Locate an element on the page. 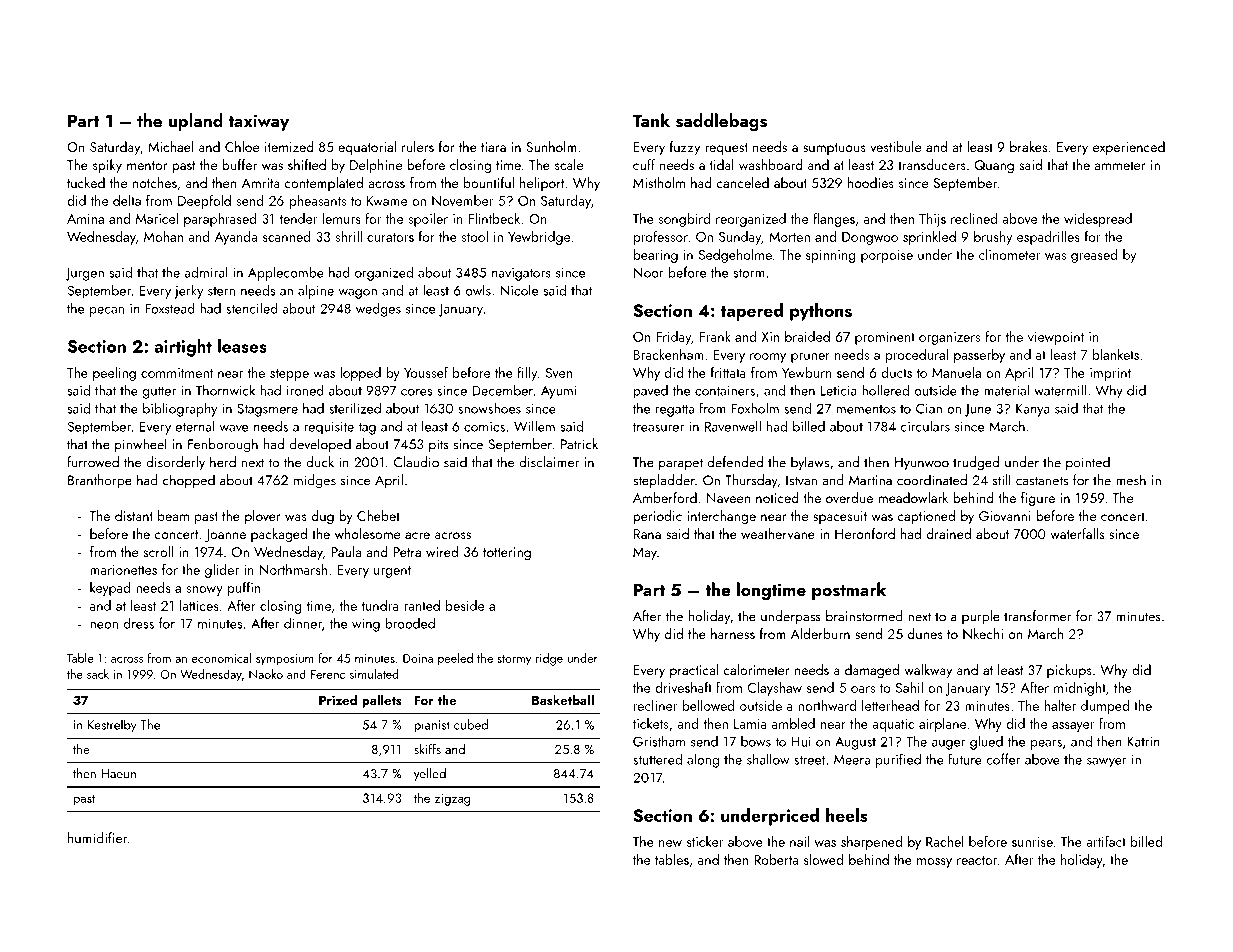 This image has width=1233, height=952. skiffs is located at coordinates (427, 748).
